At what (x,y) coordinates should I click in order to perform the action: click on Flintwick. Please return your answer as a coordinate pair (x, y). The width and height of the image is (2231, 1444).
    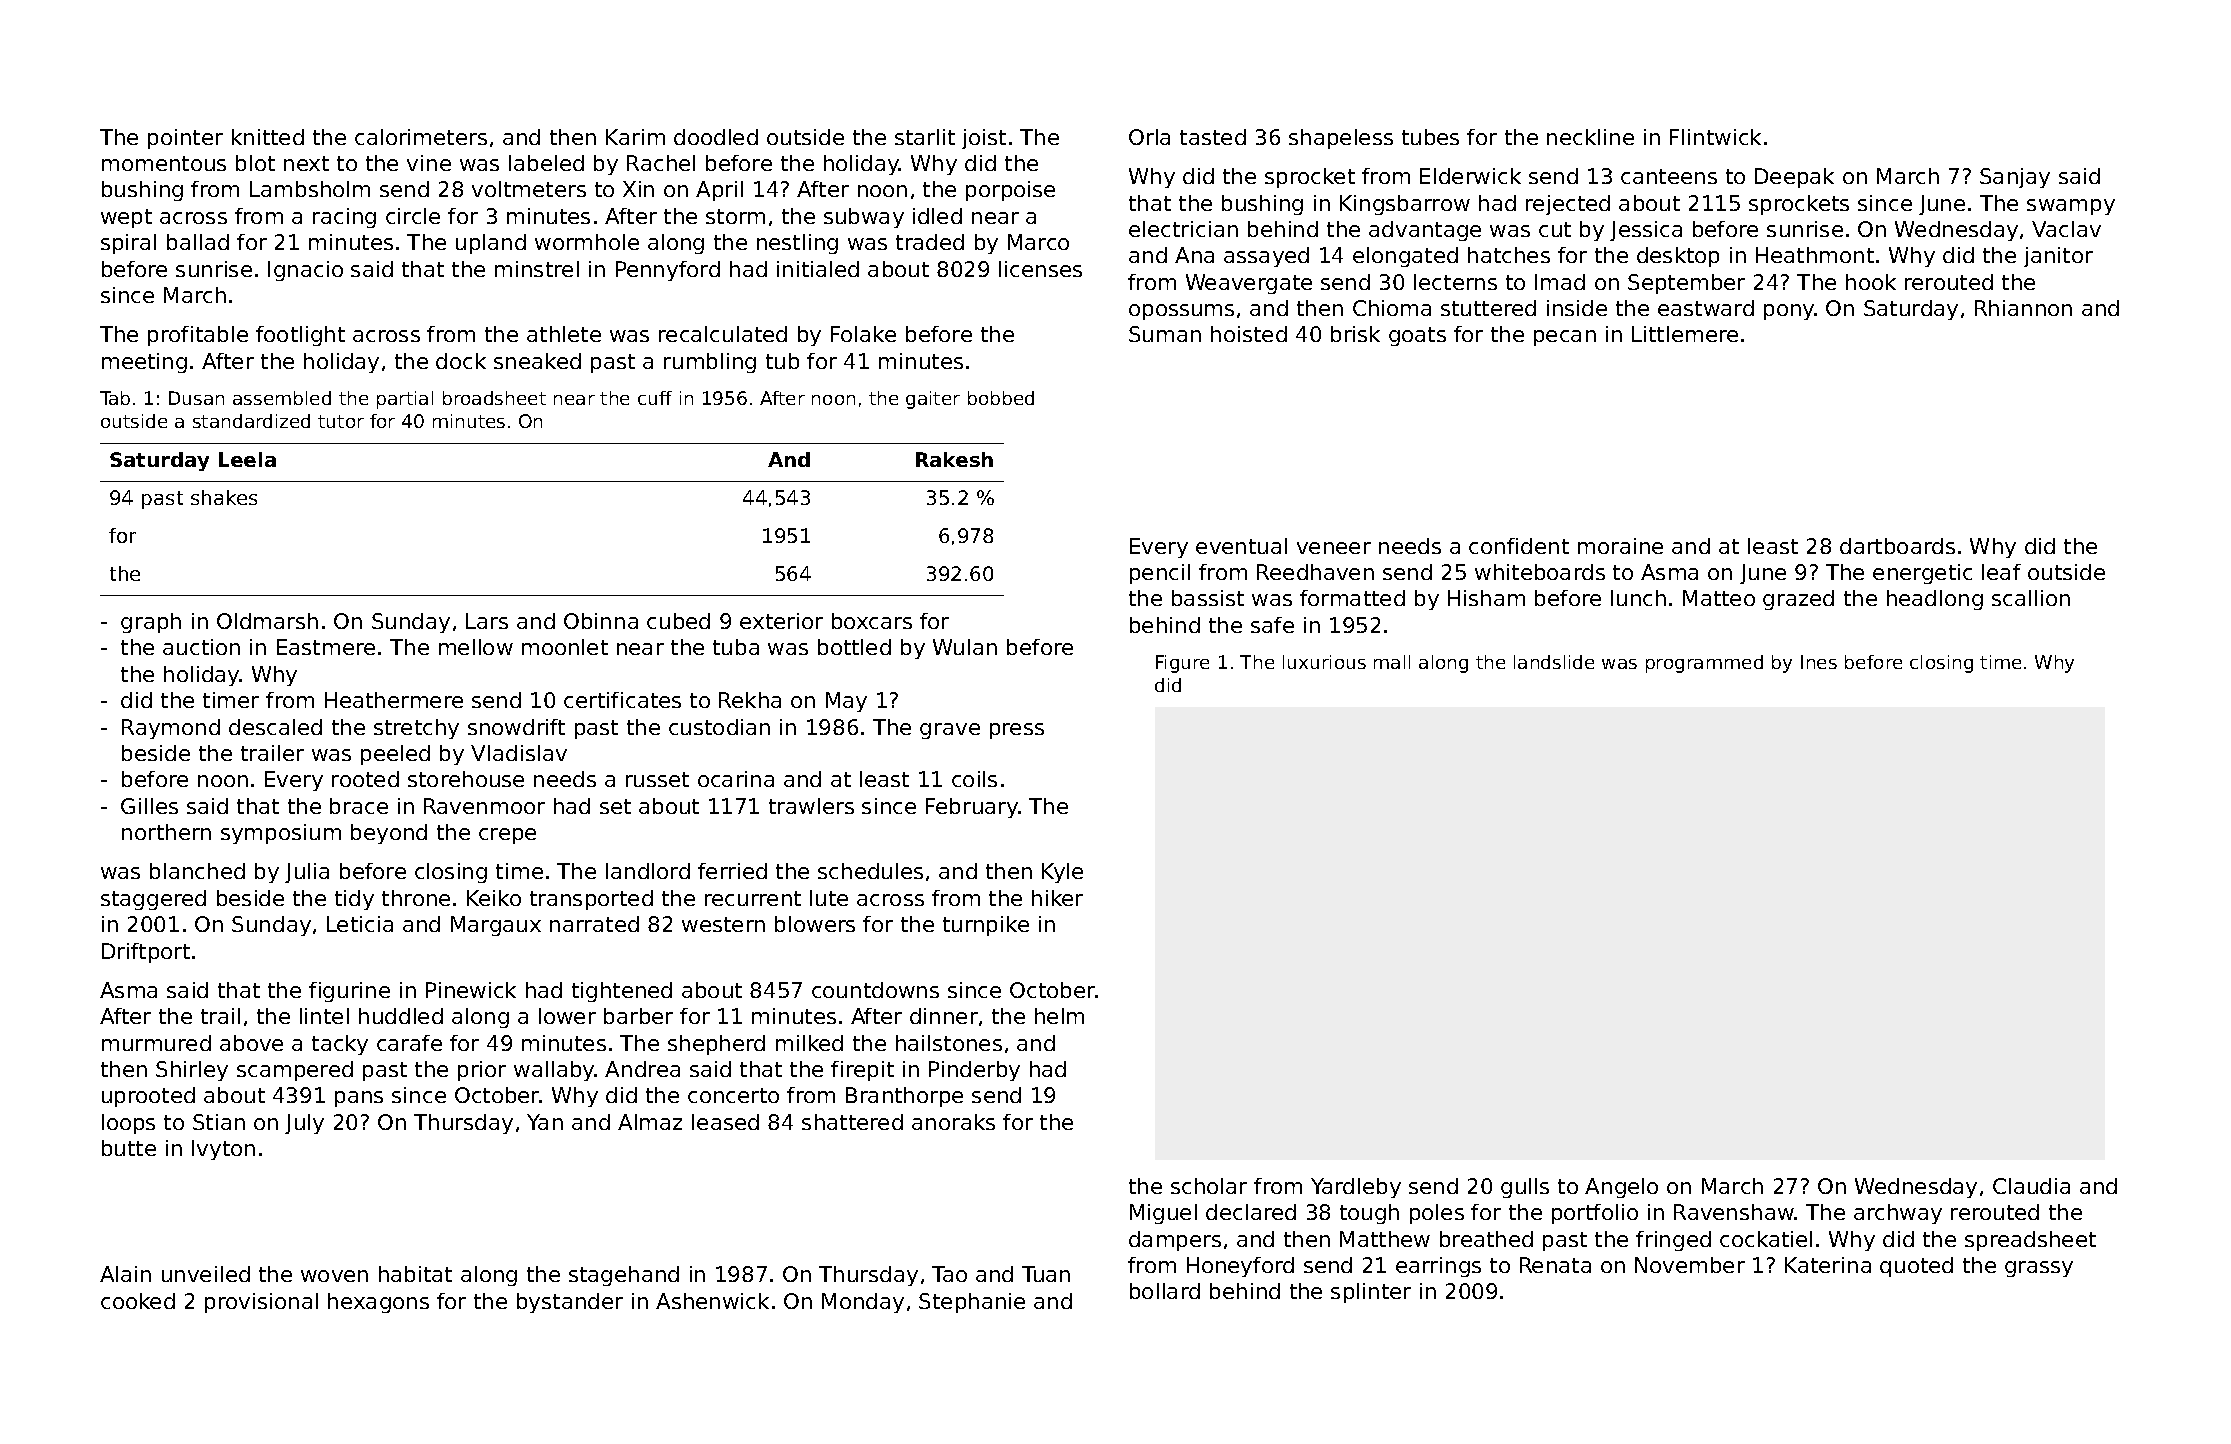
    Looking at the image, I should click on (1715, 137).
